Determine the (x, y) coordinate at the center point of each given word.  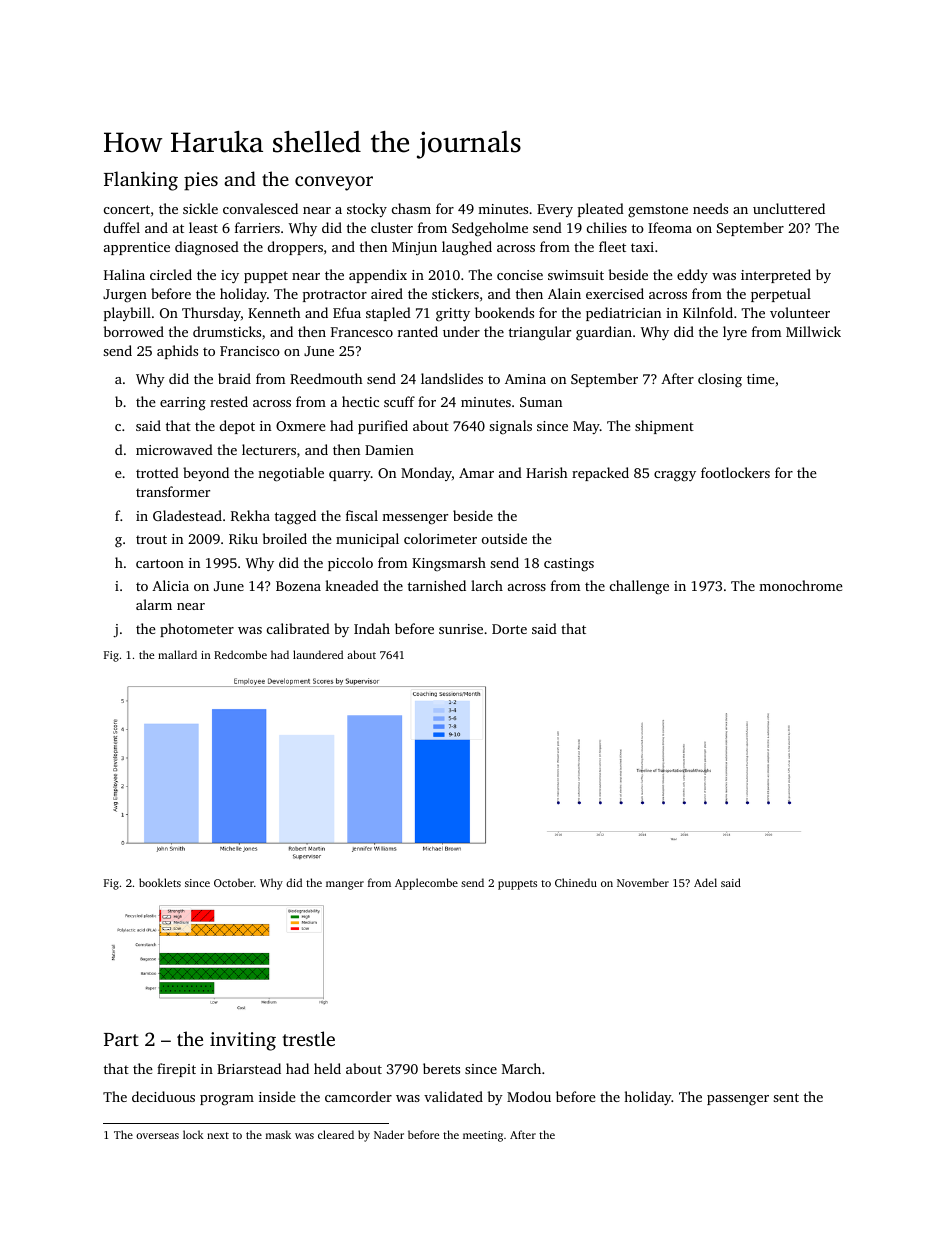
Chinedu (576, 882)
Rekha (250, 515)
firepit (176, 1070)
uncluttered (789, 208)
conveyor (334, 183)
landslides (452, 378)
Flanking (141, 181)
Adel (705, 882)
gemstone (658, 211)
